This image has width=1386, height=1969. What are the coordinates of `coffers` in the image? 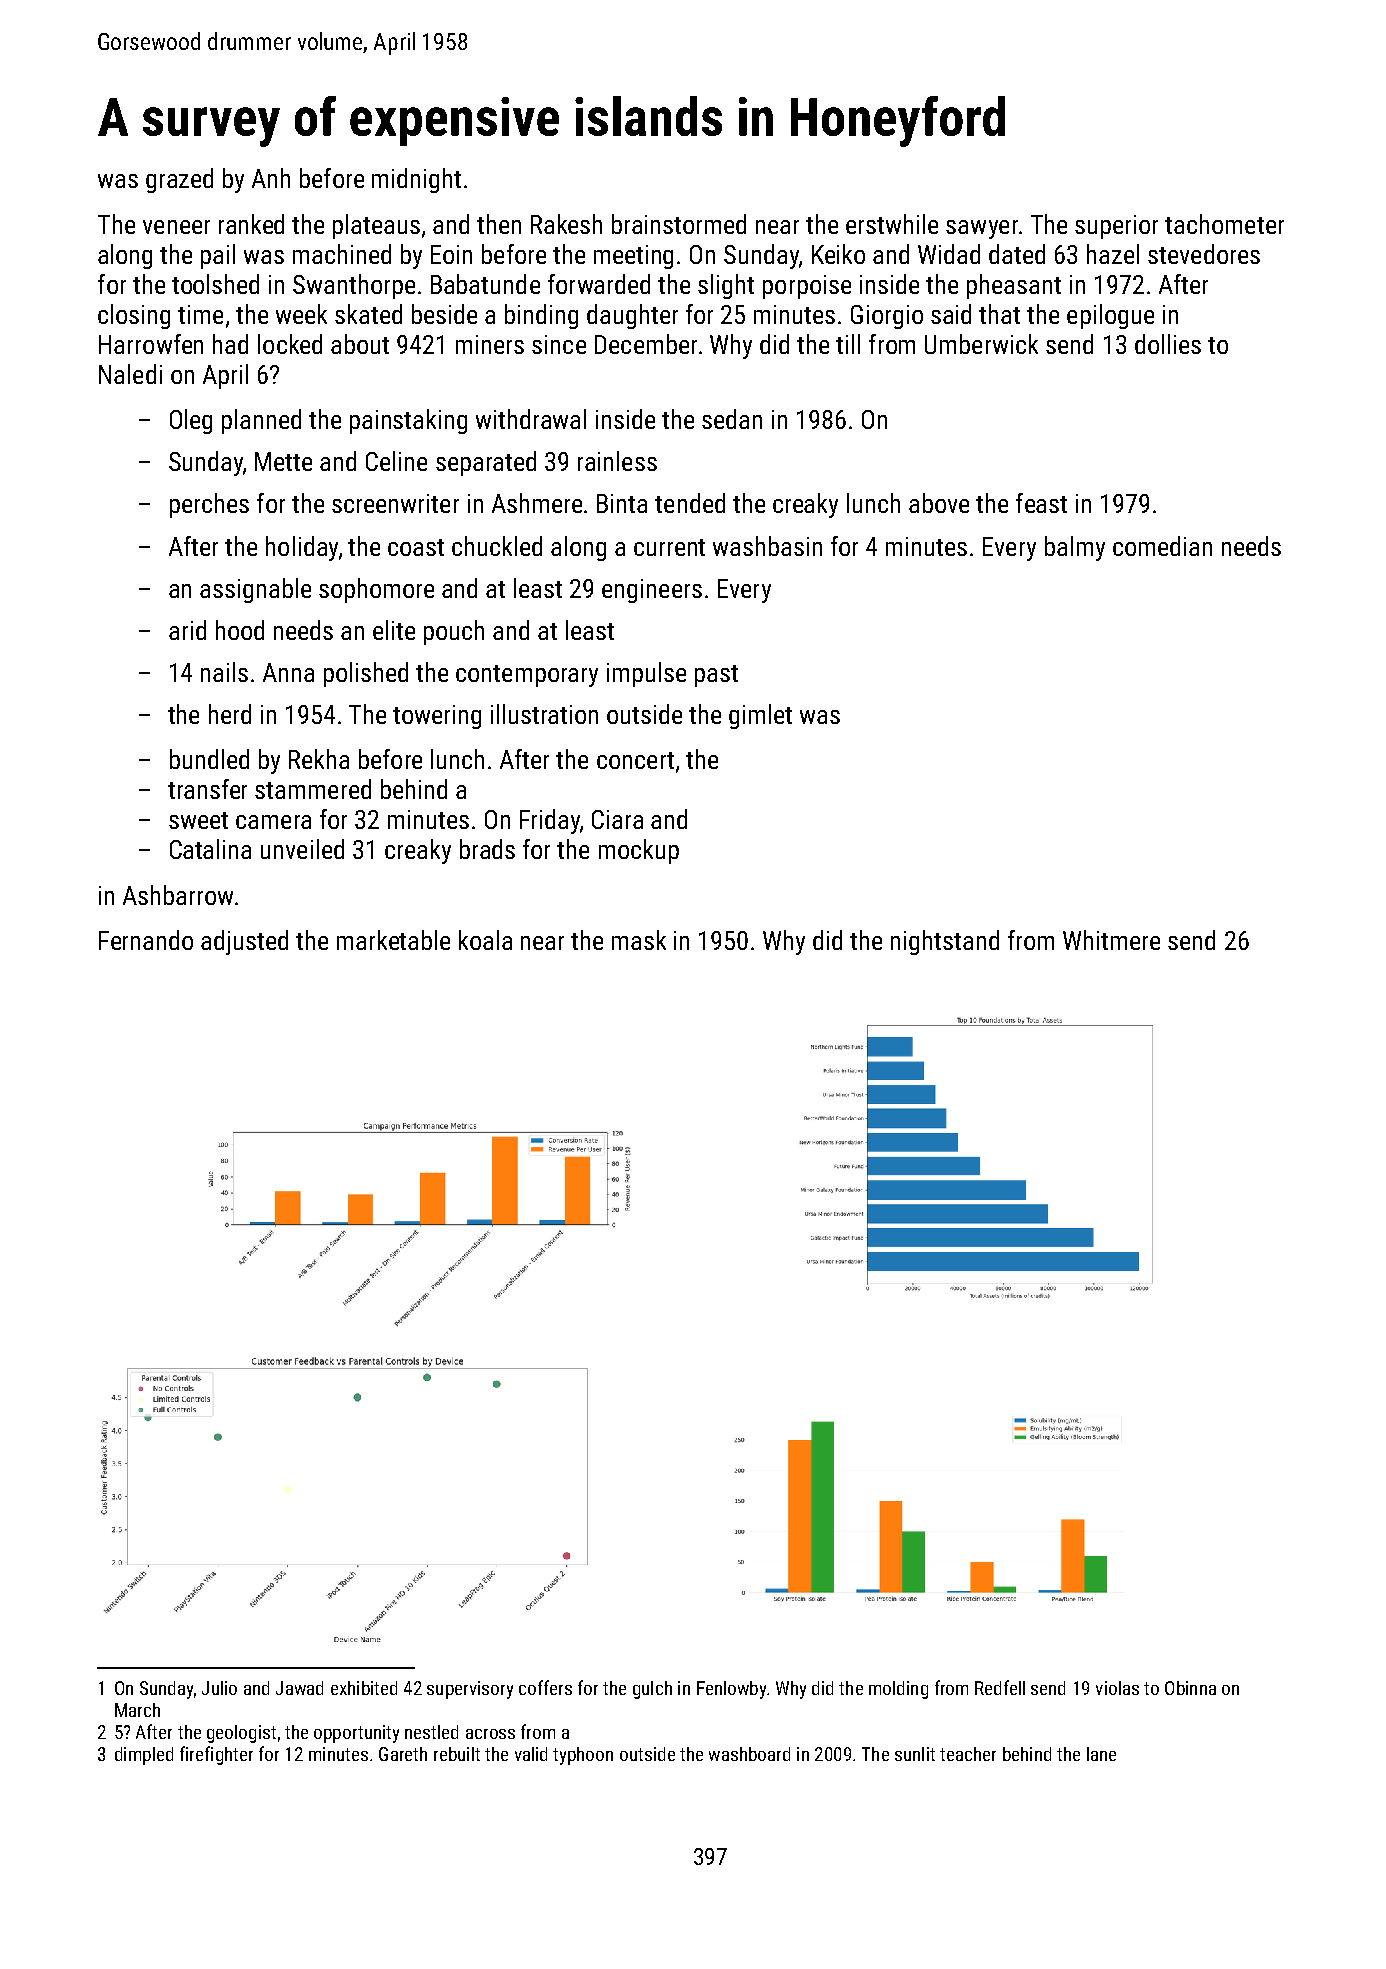 It's located at (545, 1687).
